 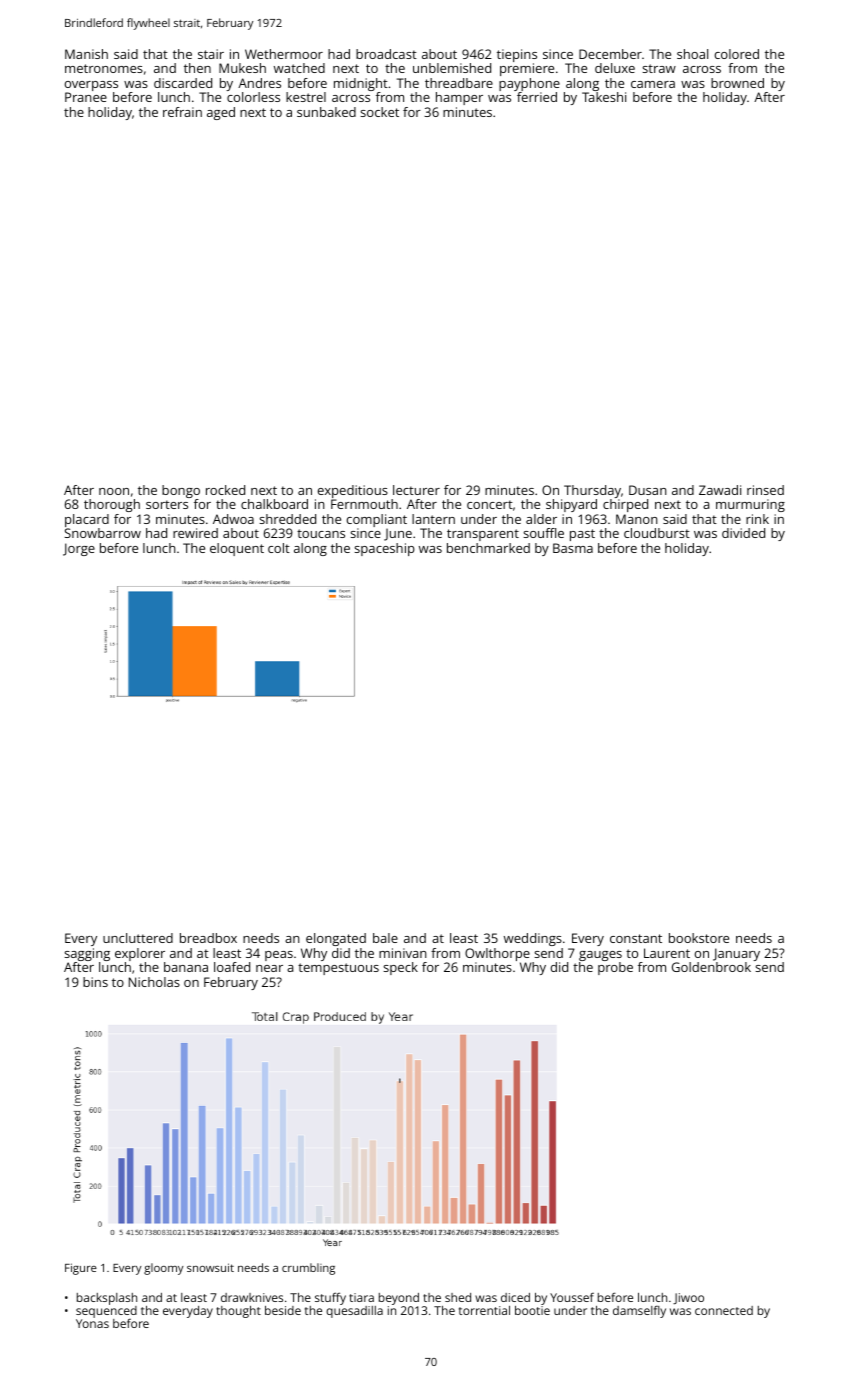 I want to click on Jorge, so click(x=79, y=549).
